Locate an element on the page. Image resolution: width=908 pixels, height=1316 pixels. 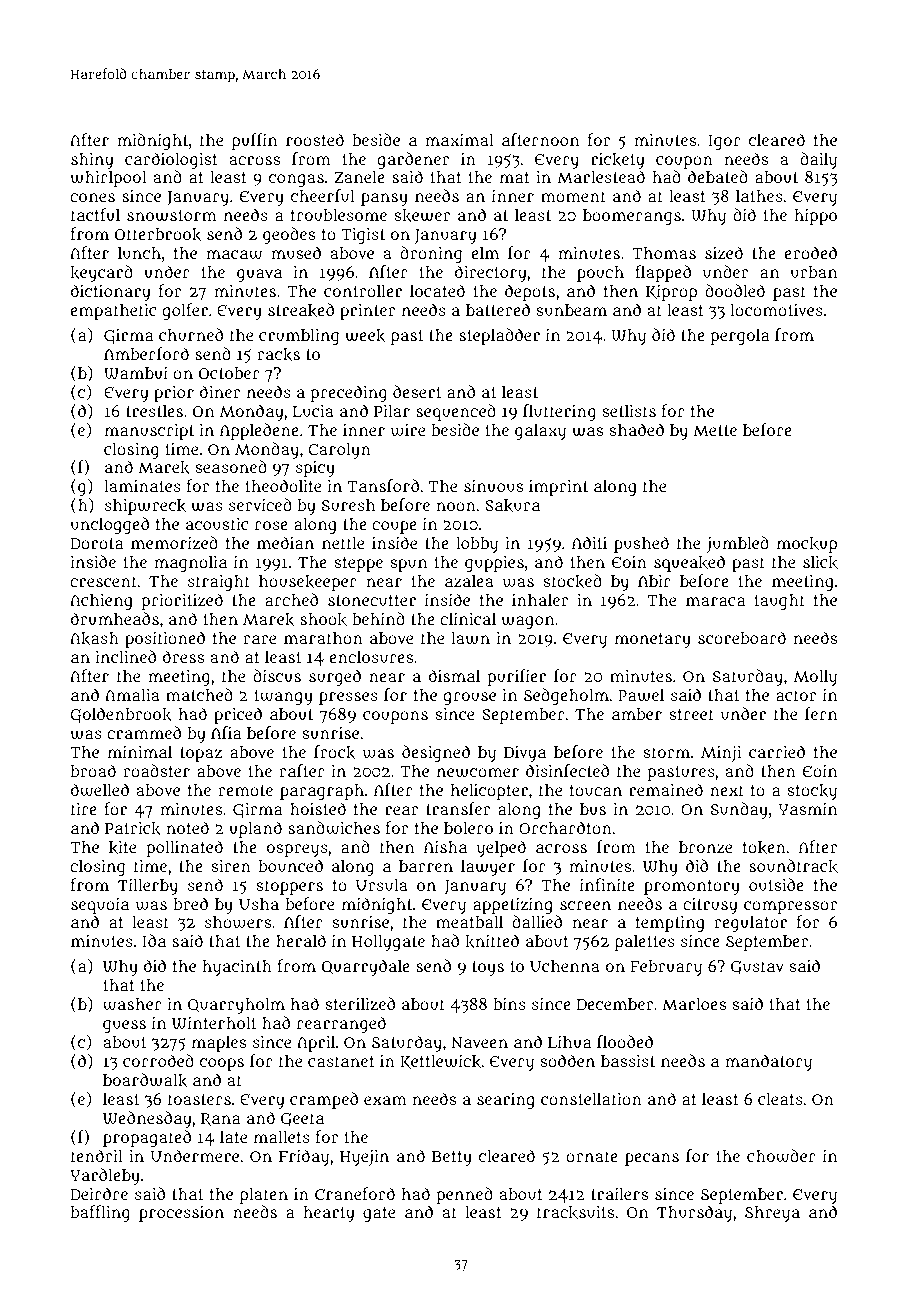
helicopter is located at coordinates (489, 792).
